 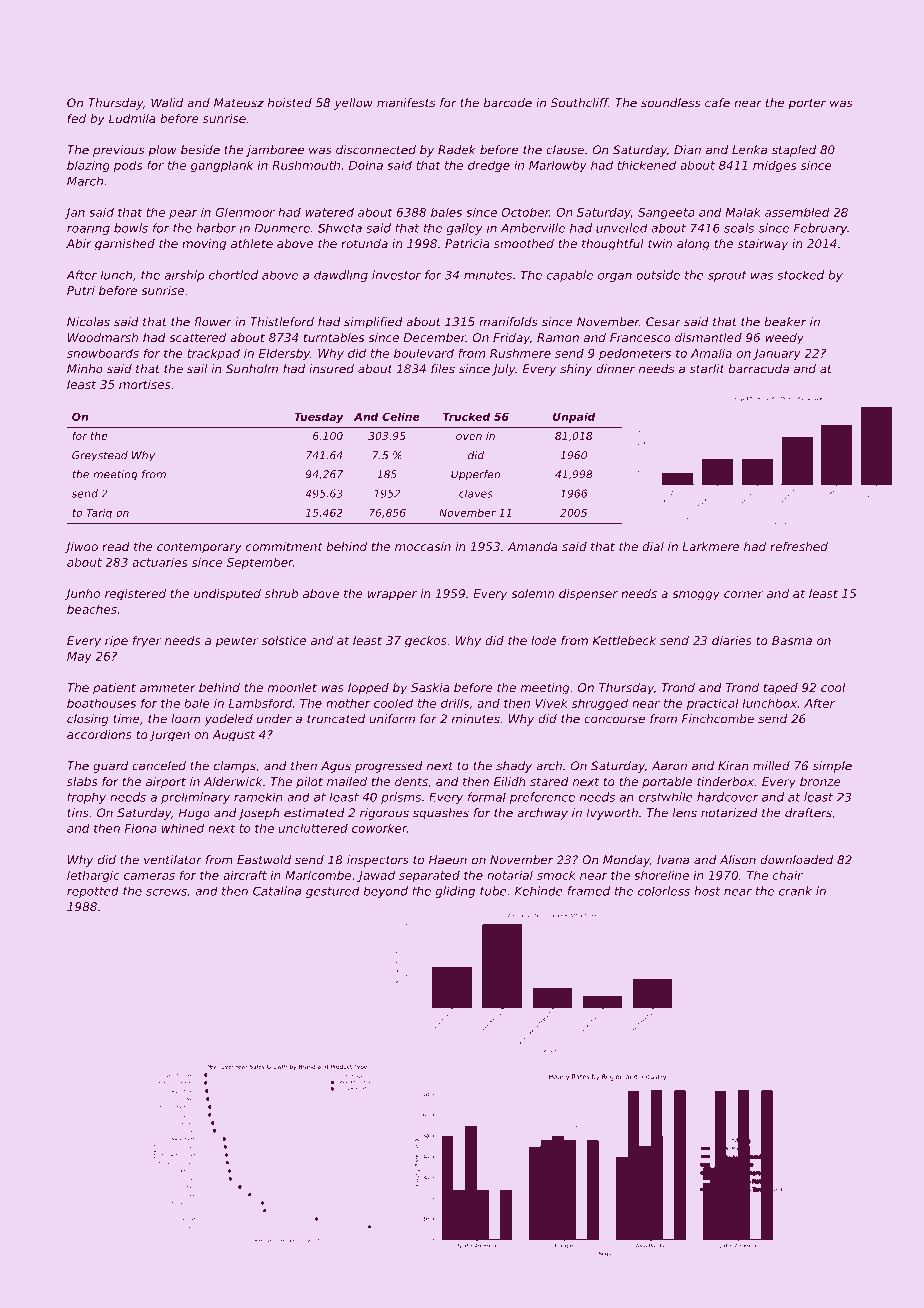 I want to click on Amanda, so click(x=533, y=546).
